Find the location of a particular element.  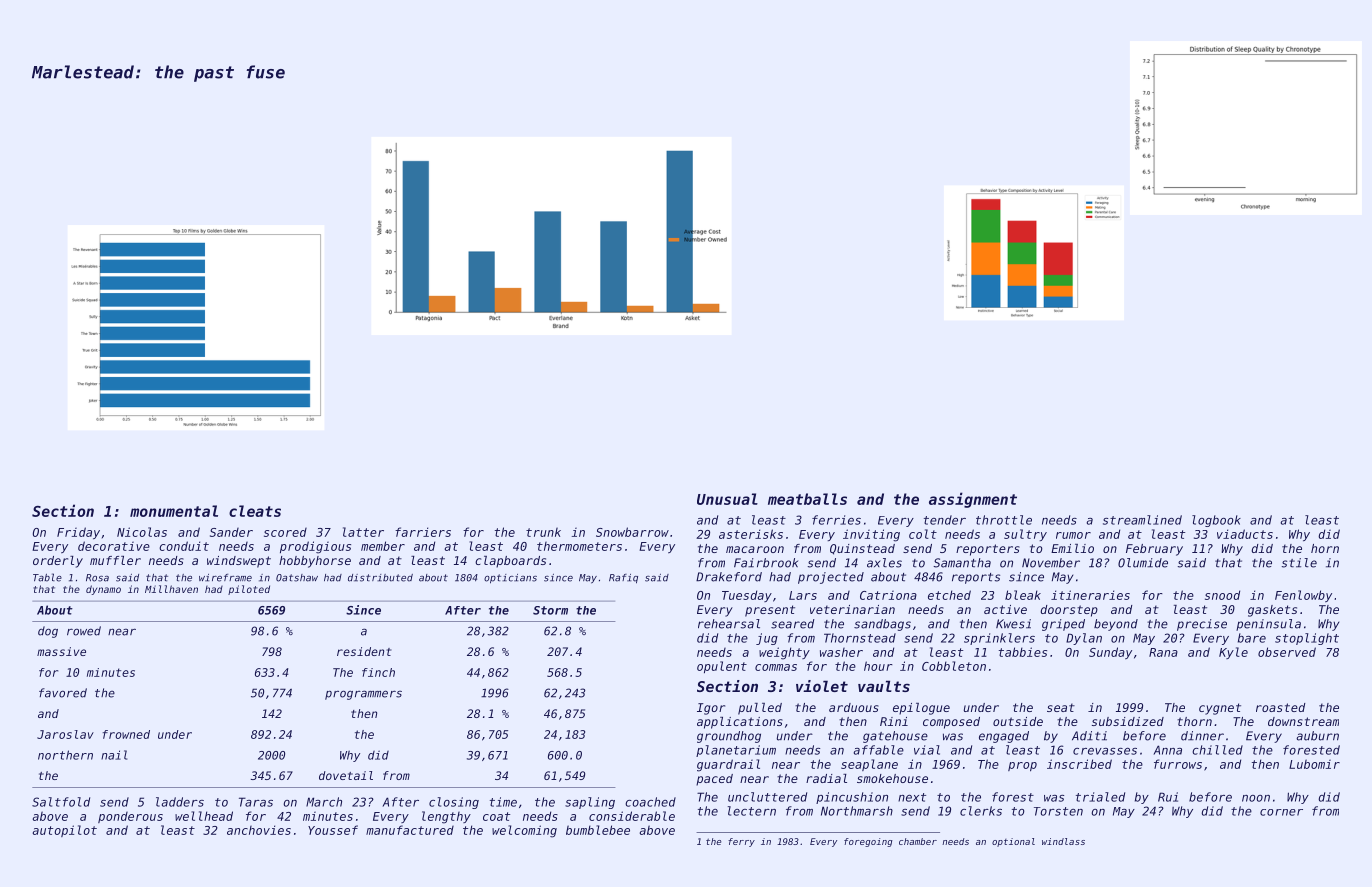

finch is located at coordinates (378, 672).
